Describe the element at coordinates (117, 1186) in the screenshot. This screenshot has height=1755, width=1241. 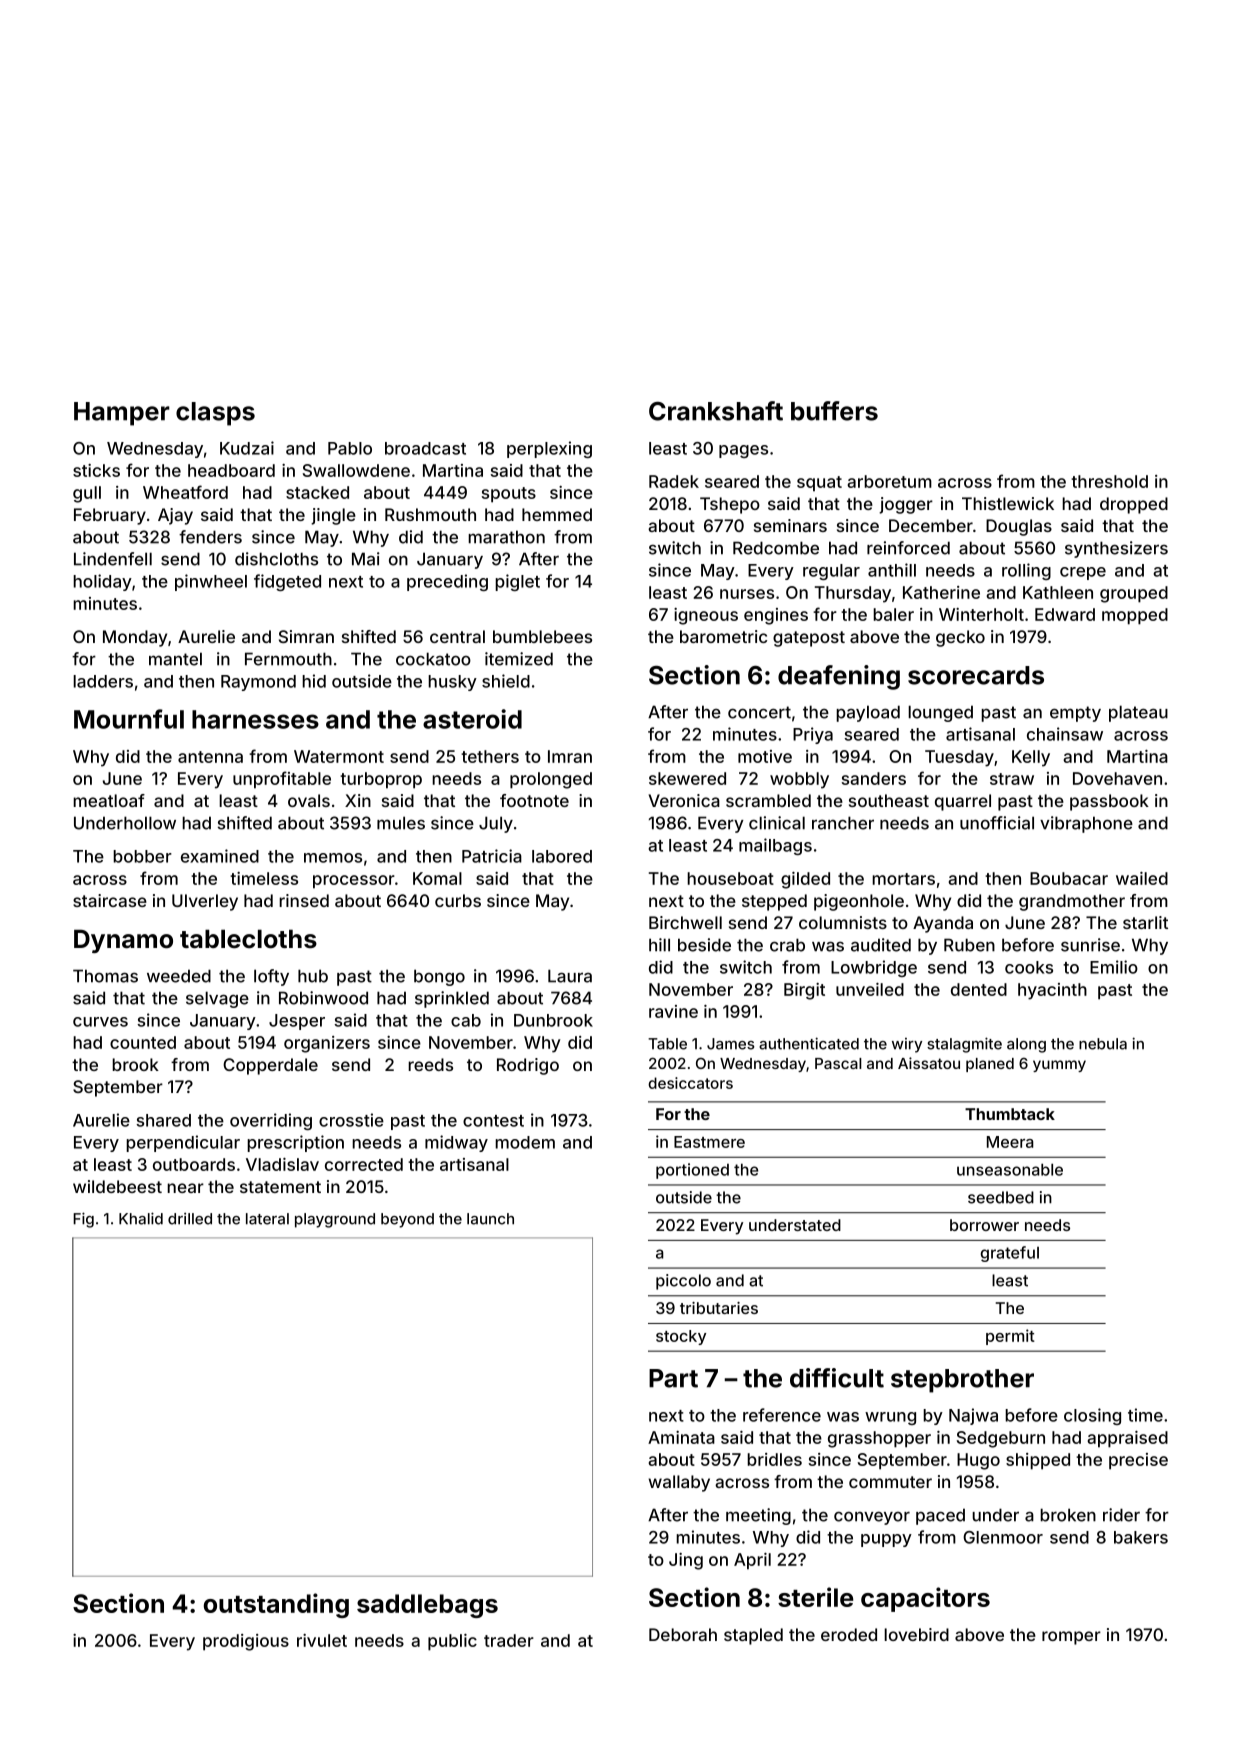
I see `wildebeest` at that location.
